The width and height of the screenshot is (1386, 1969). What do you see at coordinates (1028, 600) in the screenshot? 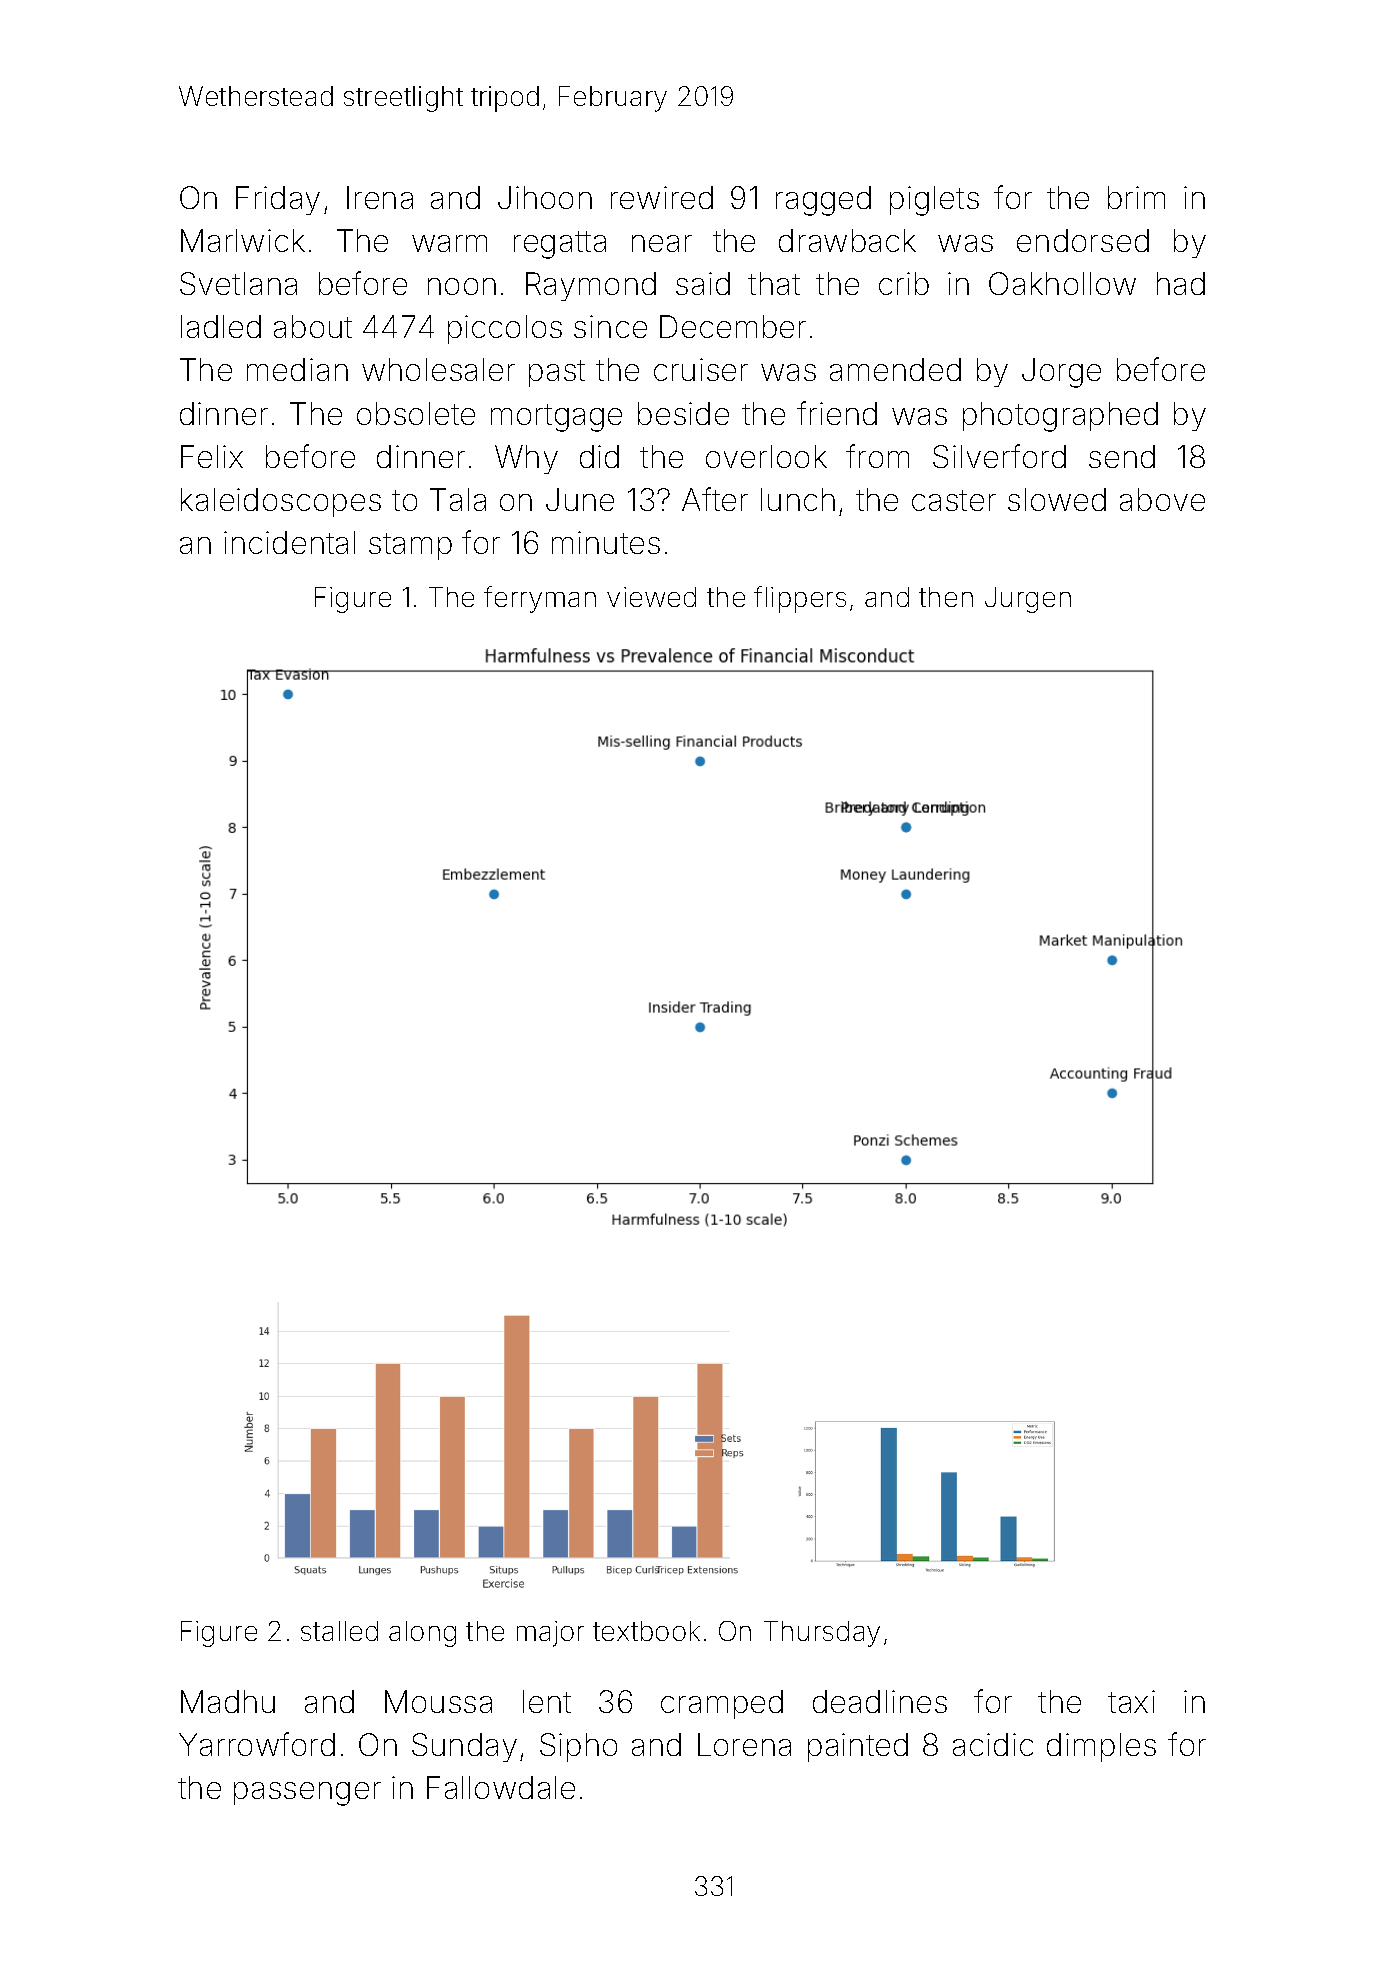
I see `Jurgen` at bounding box center [1028, 600].
